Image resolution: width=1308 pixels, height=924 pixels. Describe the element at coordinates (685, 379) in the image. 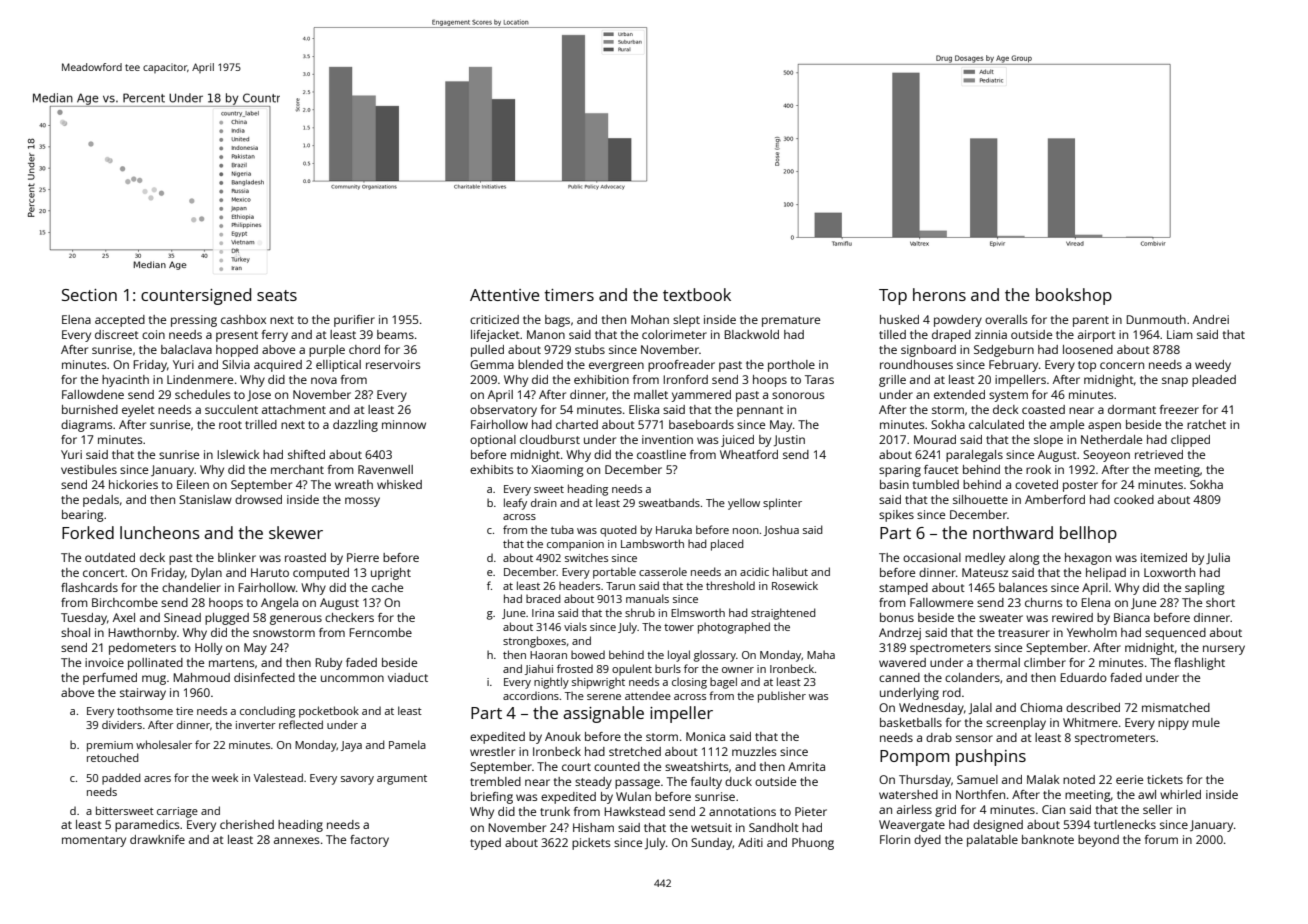

I see `Ironford` at that location.
